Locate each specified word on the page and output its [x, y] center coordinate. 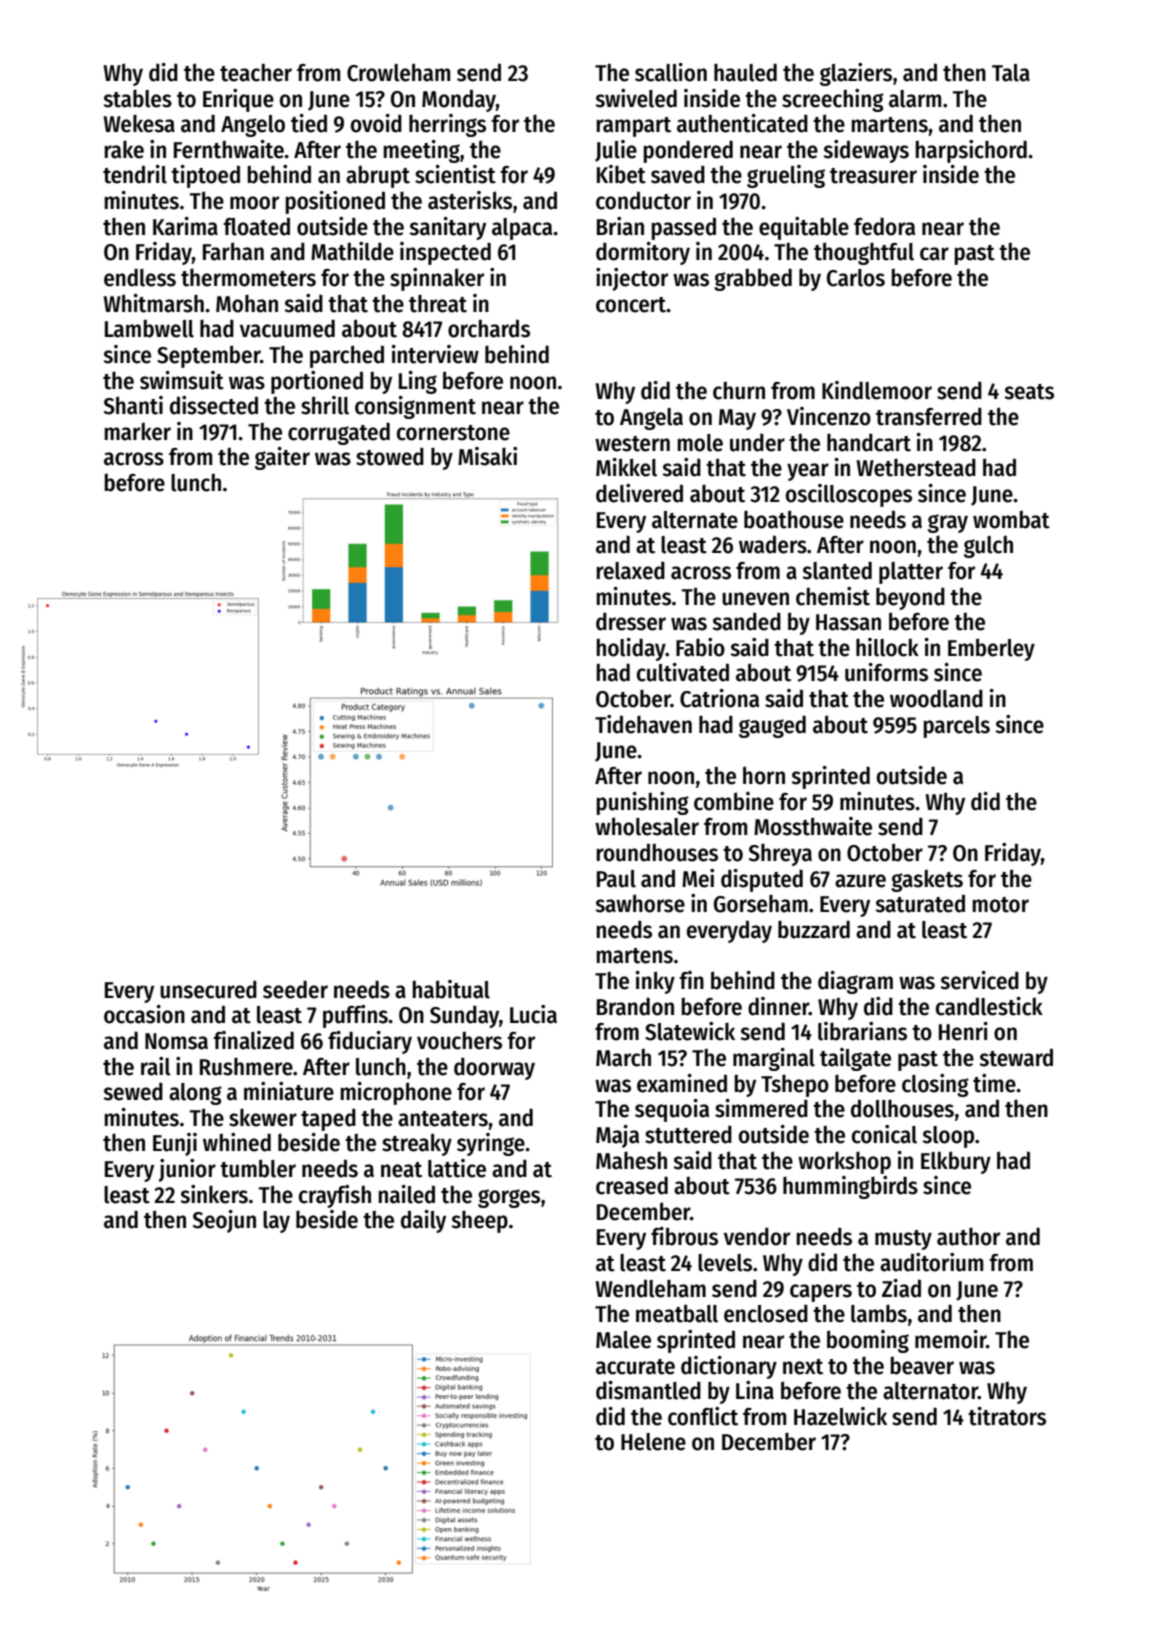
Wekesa [139, 123]
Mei [698, 878]
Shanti [133, 405]
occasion [144, 1014]
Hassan [848, 622]
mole [700, 443]
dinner [778, 1006]
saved [678, 174]
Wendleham [651, 1288]
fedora [884, 226]
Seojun [224, 1221]
